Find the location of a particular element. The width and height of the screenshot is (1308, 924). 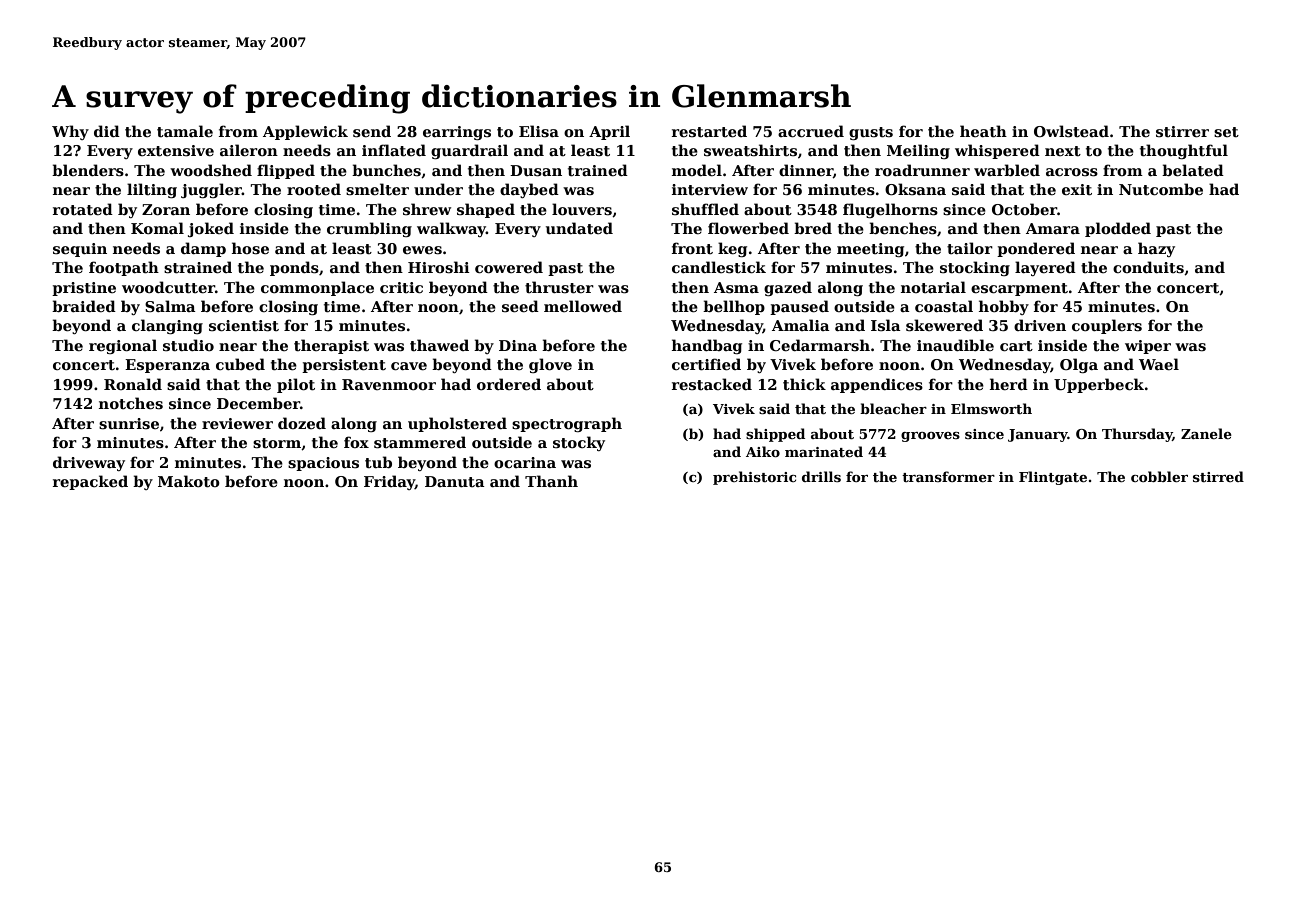

sunrise is located at coordinates (129, 423).
